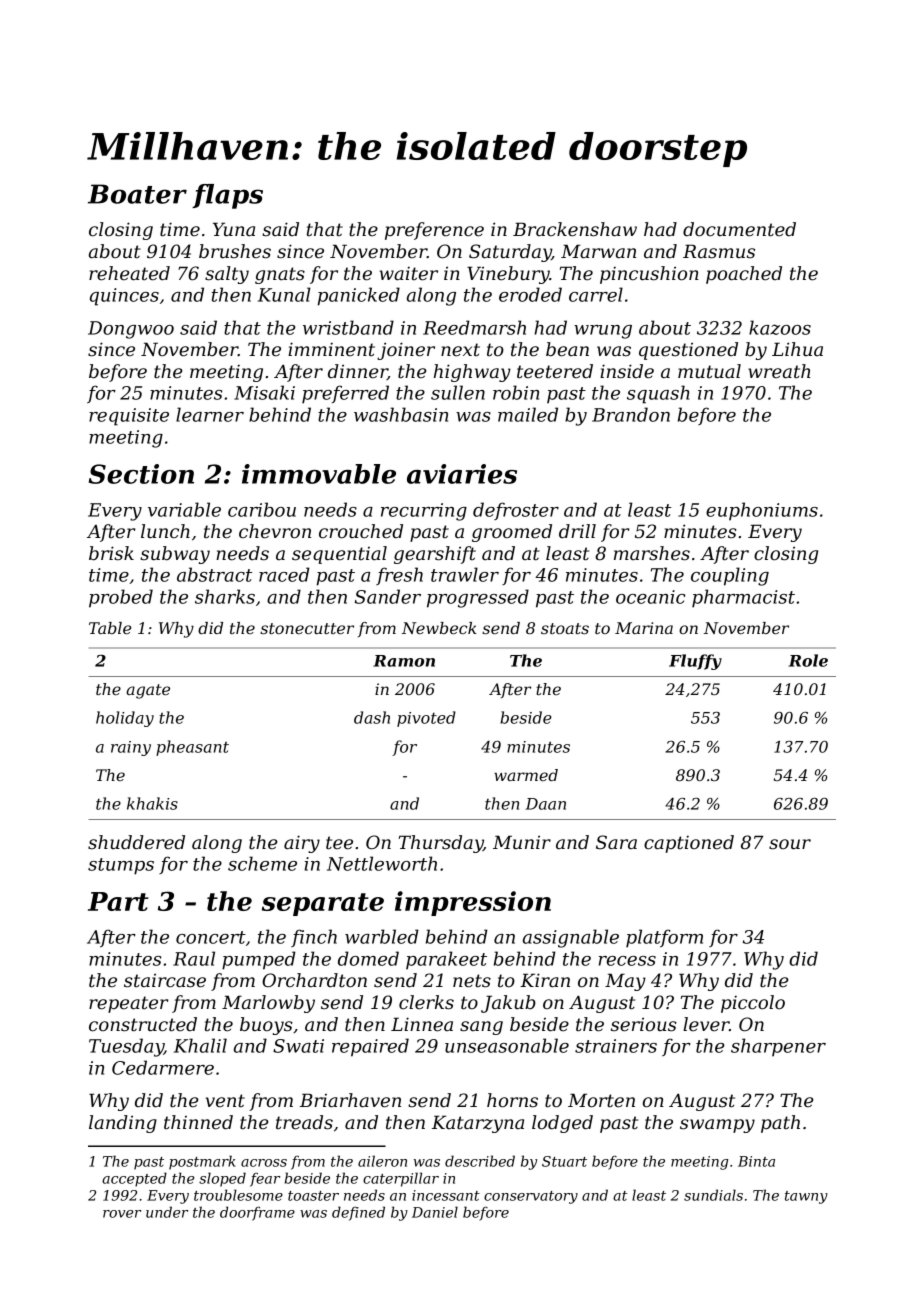  Describe the element at coordinates (664, 938) in the screenshot. I see `platform` at that location.
